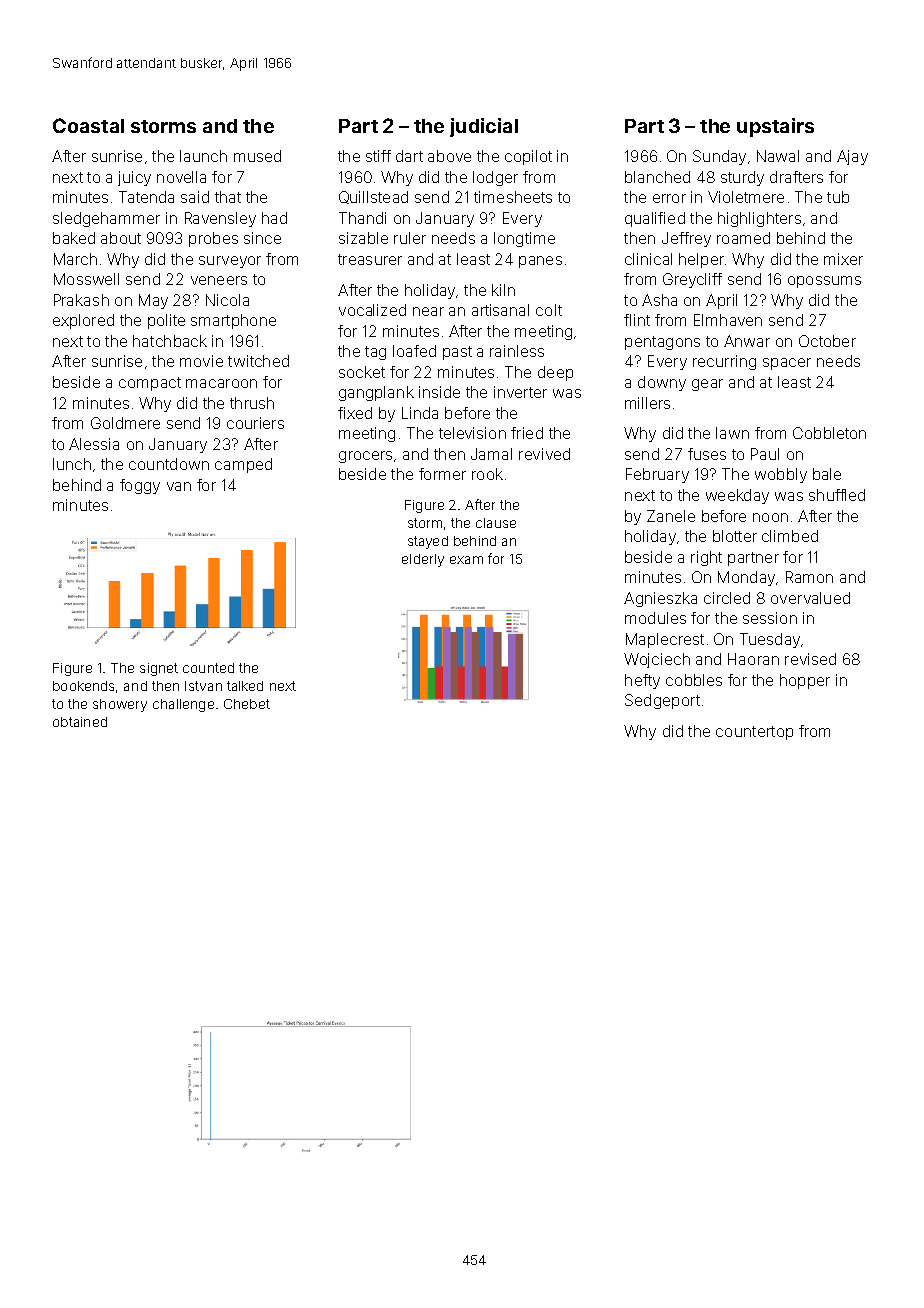 The height and width of the screenshot is (1308, 924). I want to click on about, so click(121, 238).
